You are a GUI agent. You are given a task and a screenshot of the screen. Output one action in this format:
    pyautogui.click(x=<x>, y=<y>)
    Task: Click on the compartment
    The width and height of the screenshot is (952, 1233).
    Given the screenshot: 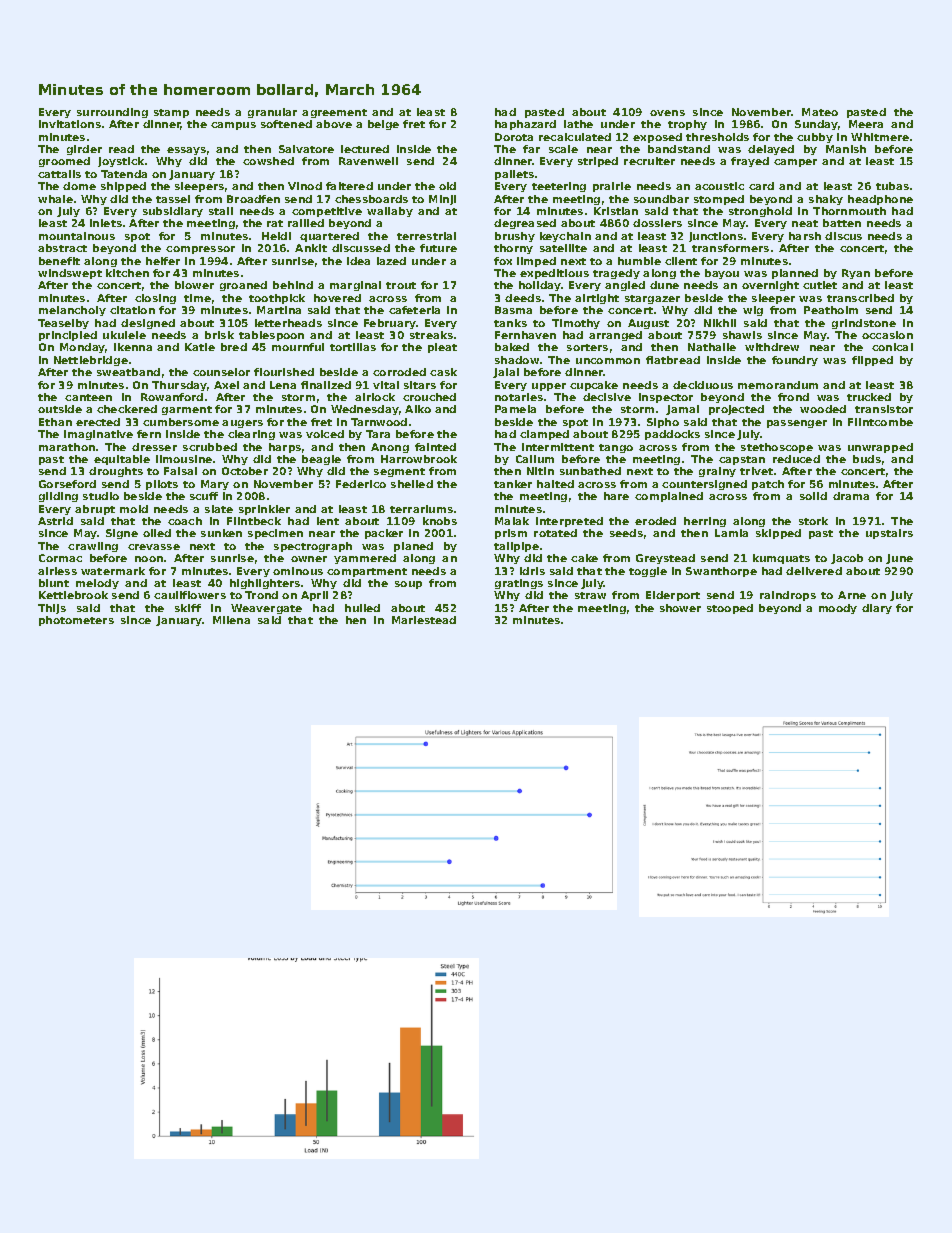 What is the action you would take?
    pyautogui.click(x=367, y=572)
